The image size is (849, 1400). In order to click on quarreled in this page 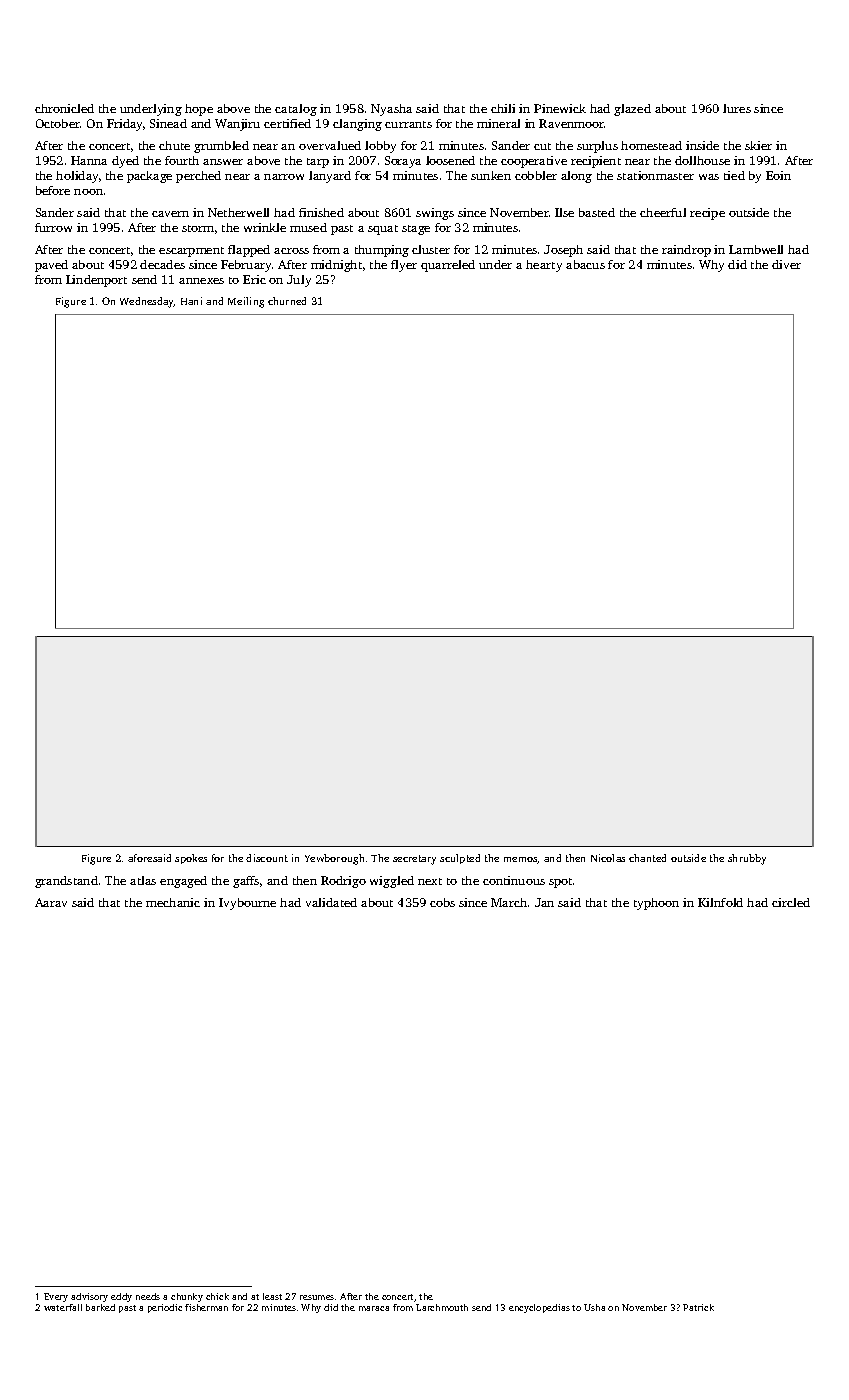, I will do `click(448, 266)`.
